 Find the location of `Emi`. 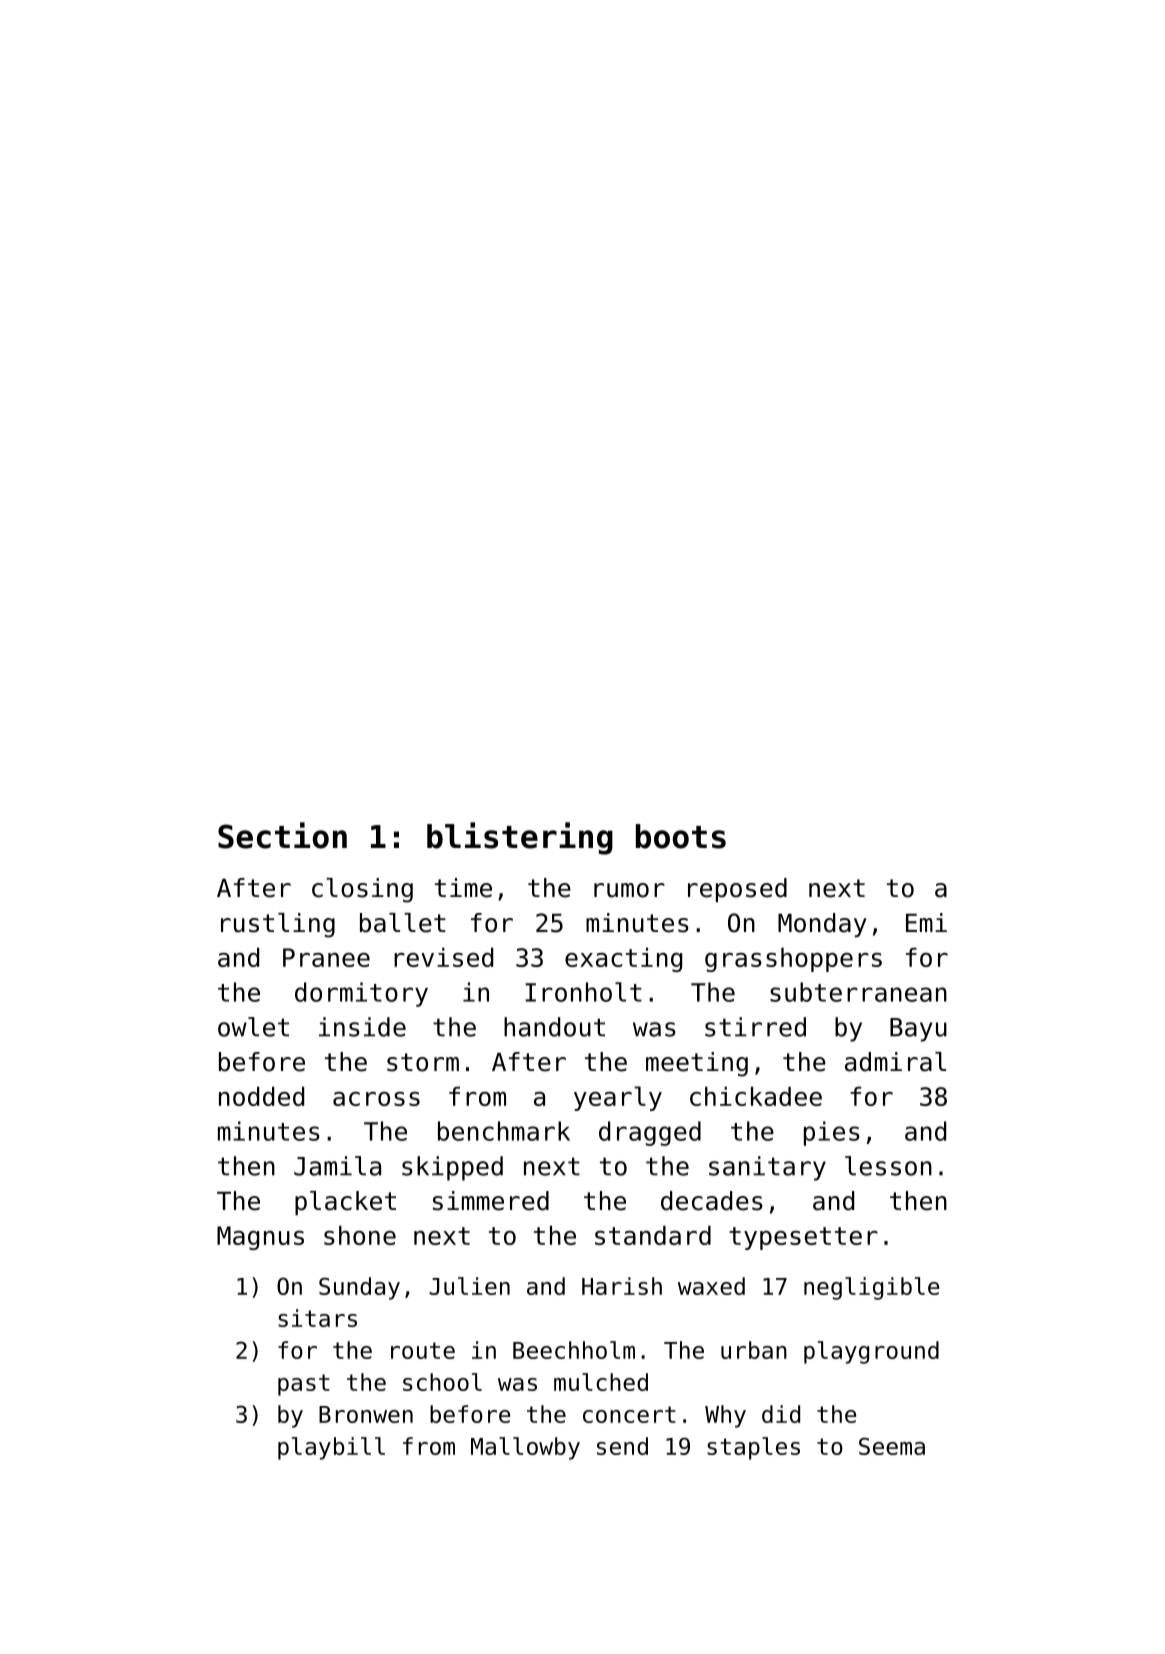

Emi is located at coordinates (926, 922).
